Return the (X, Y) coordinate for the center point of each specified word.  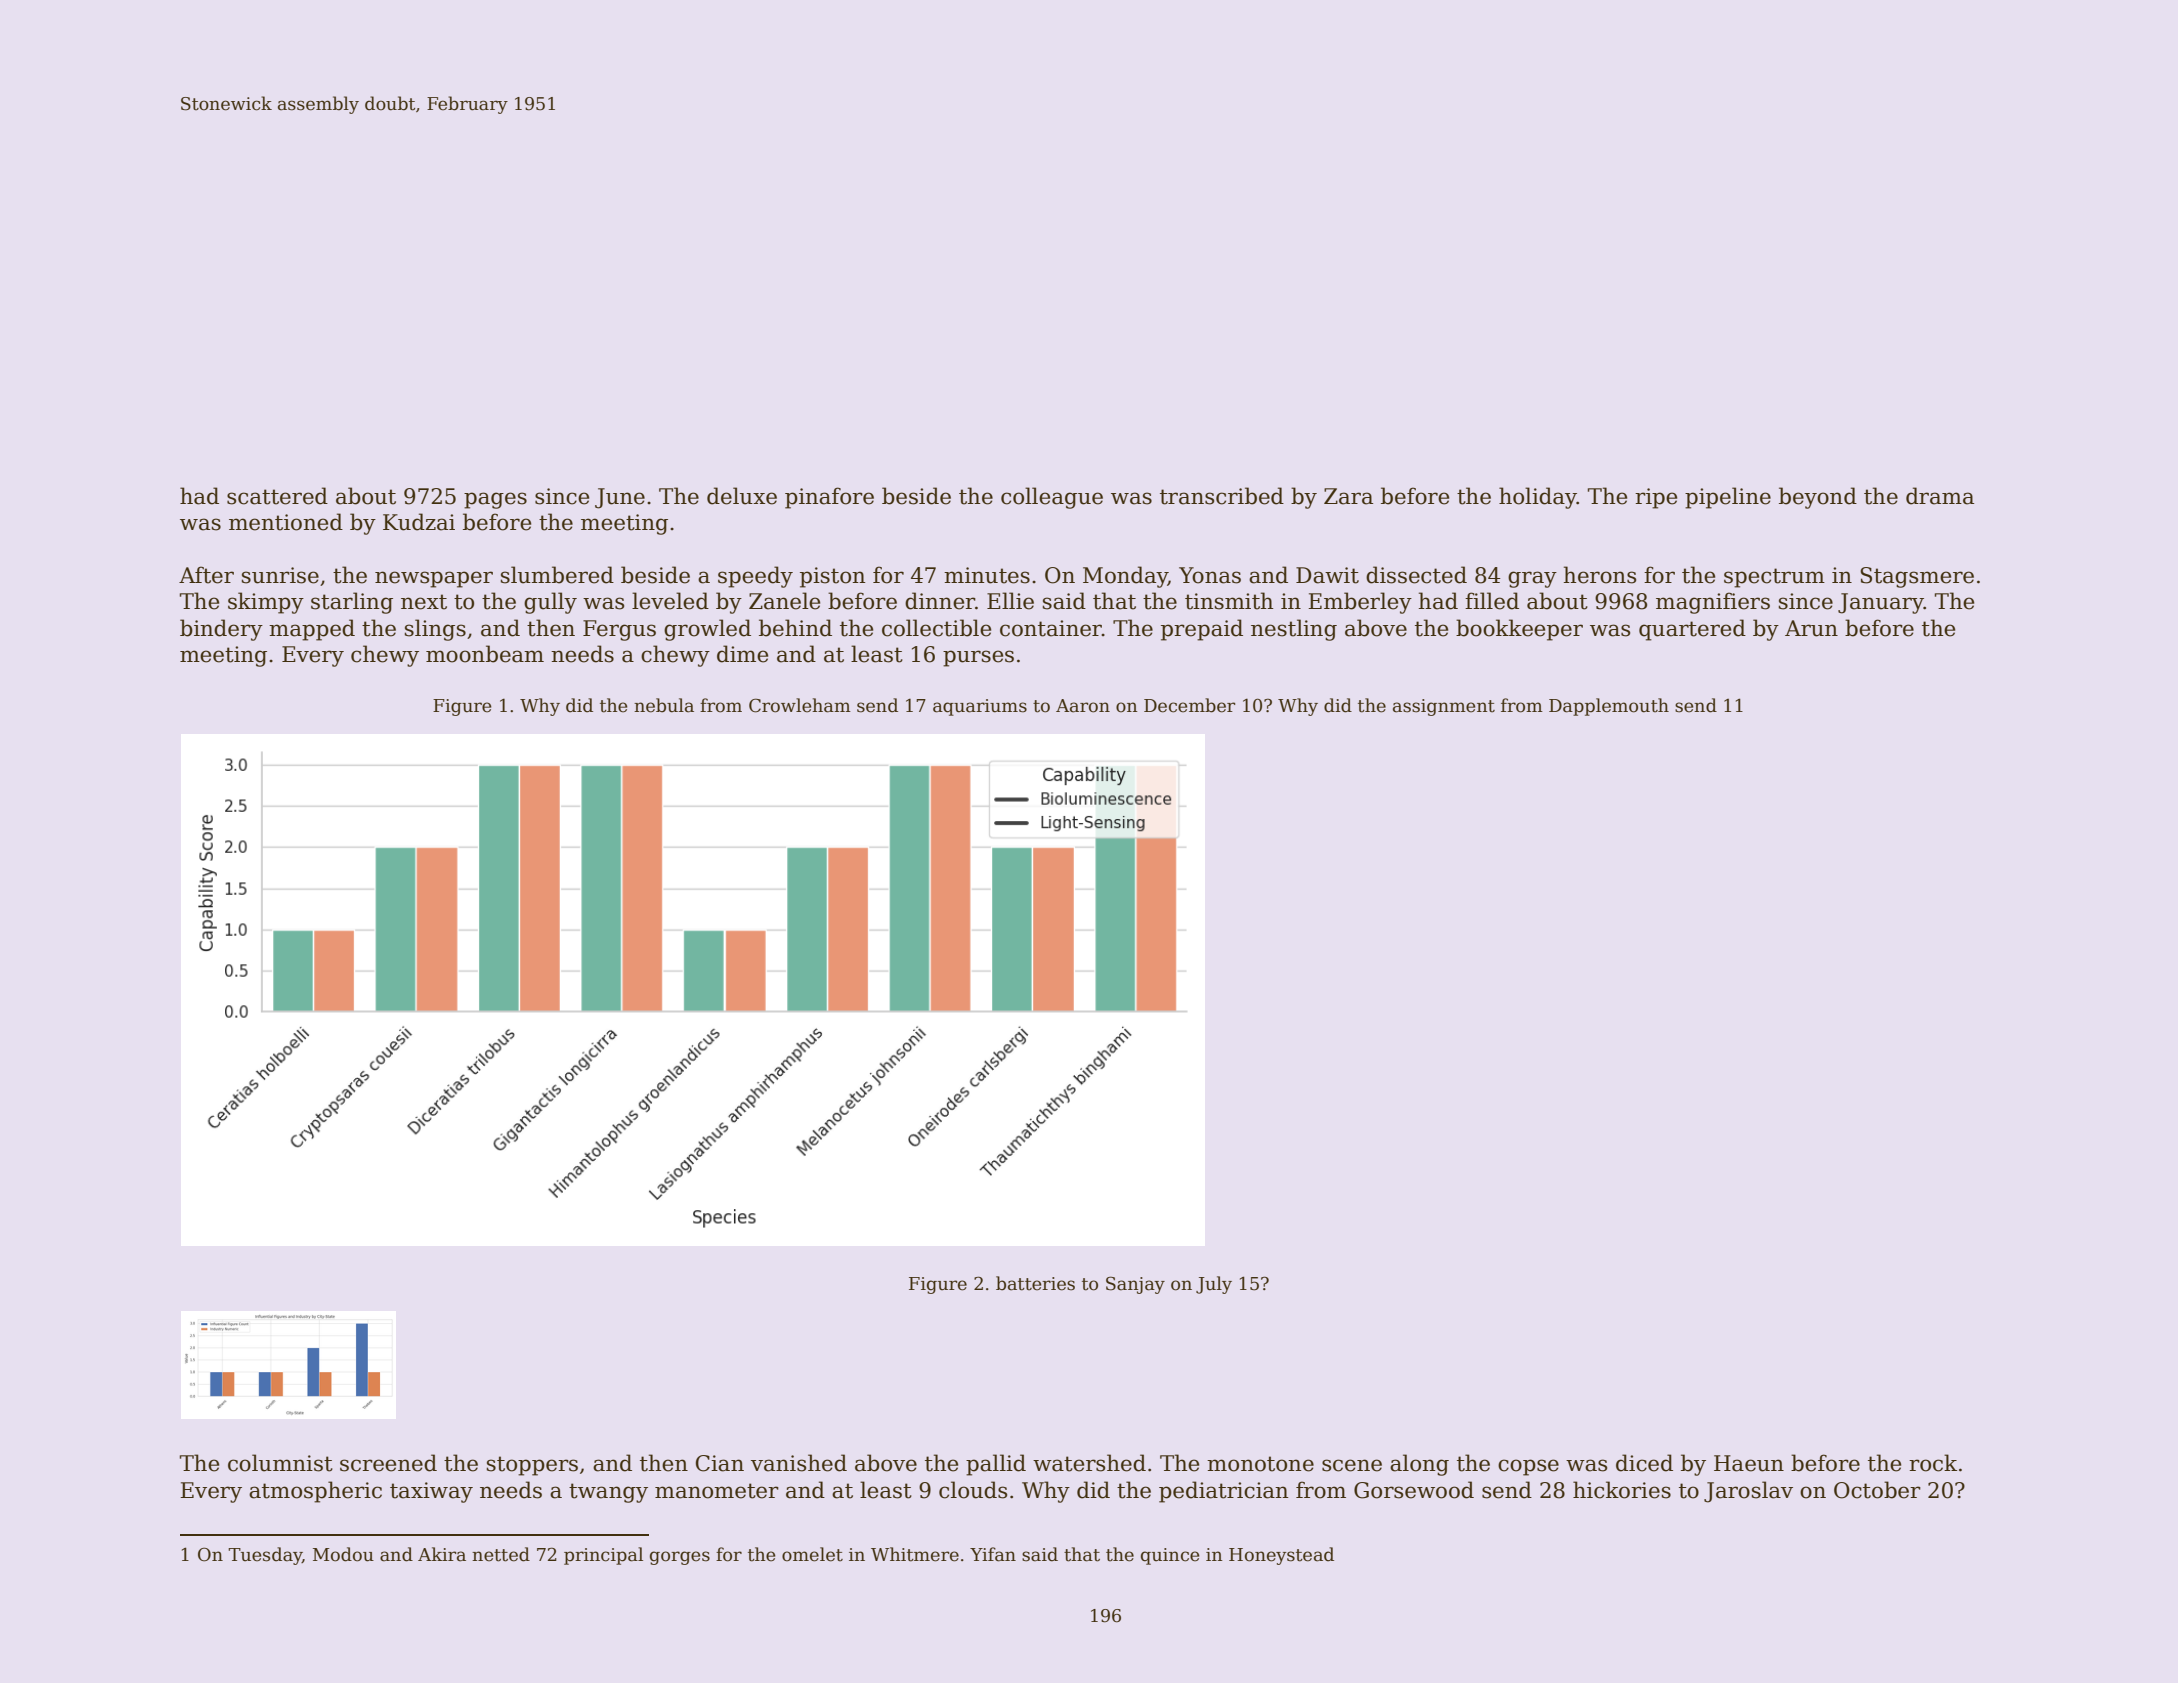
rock (1933, 1463)
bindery (221, 630)
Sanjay (1135, 1285)
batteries (1035, 1283)
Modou (343, 1554)
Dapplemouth (1609, 707)
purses (978, 658)
